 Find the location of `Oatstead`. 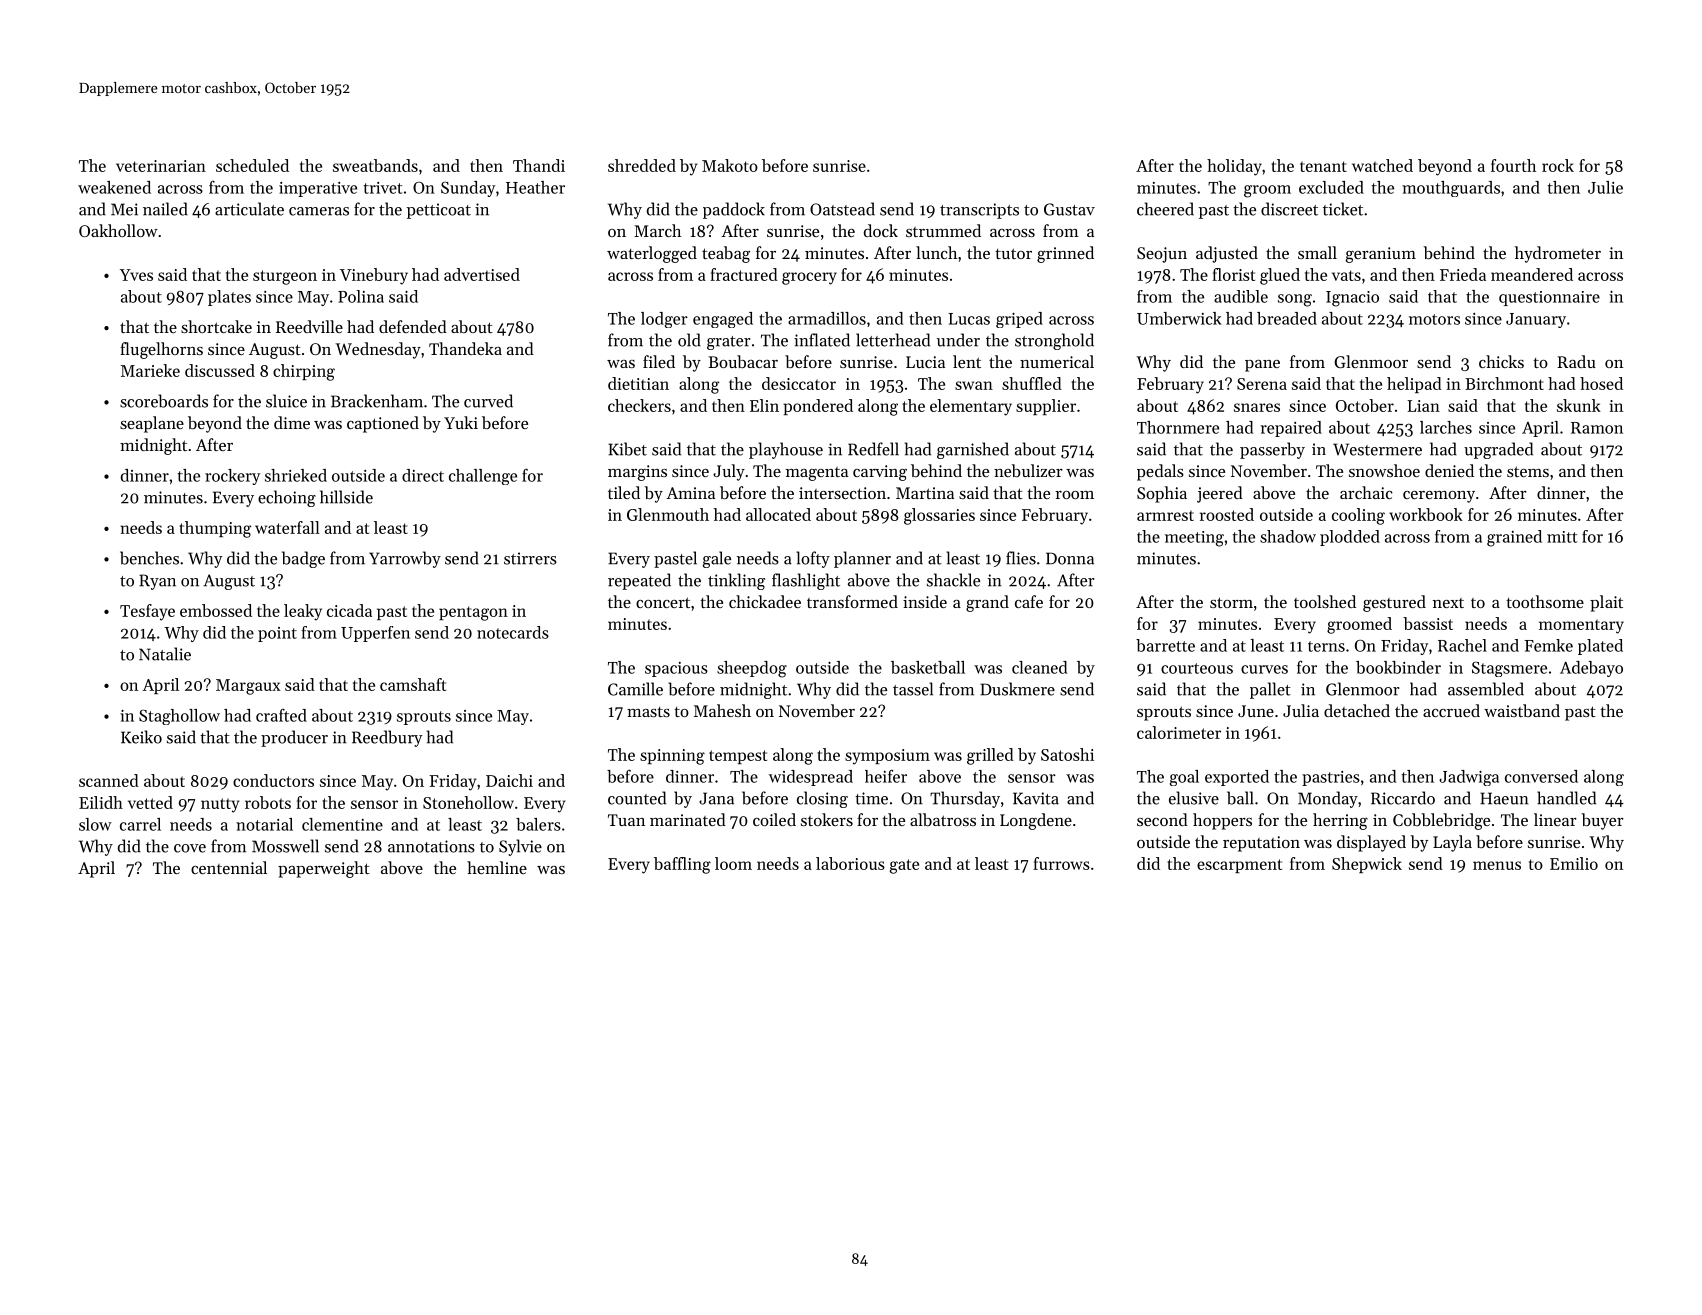

Oatstead is located at coordinates (842, 209).
